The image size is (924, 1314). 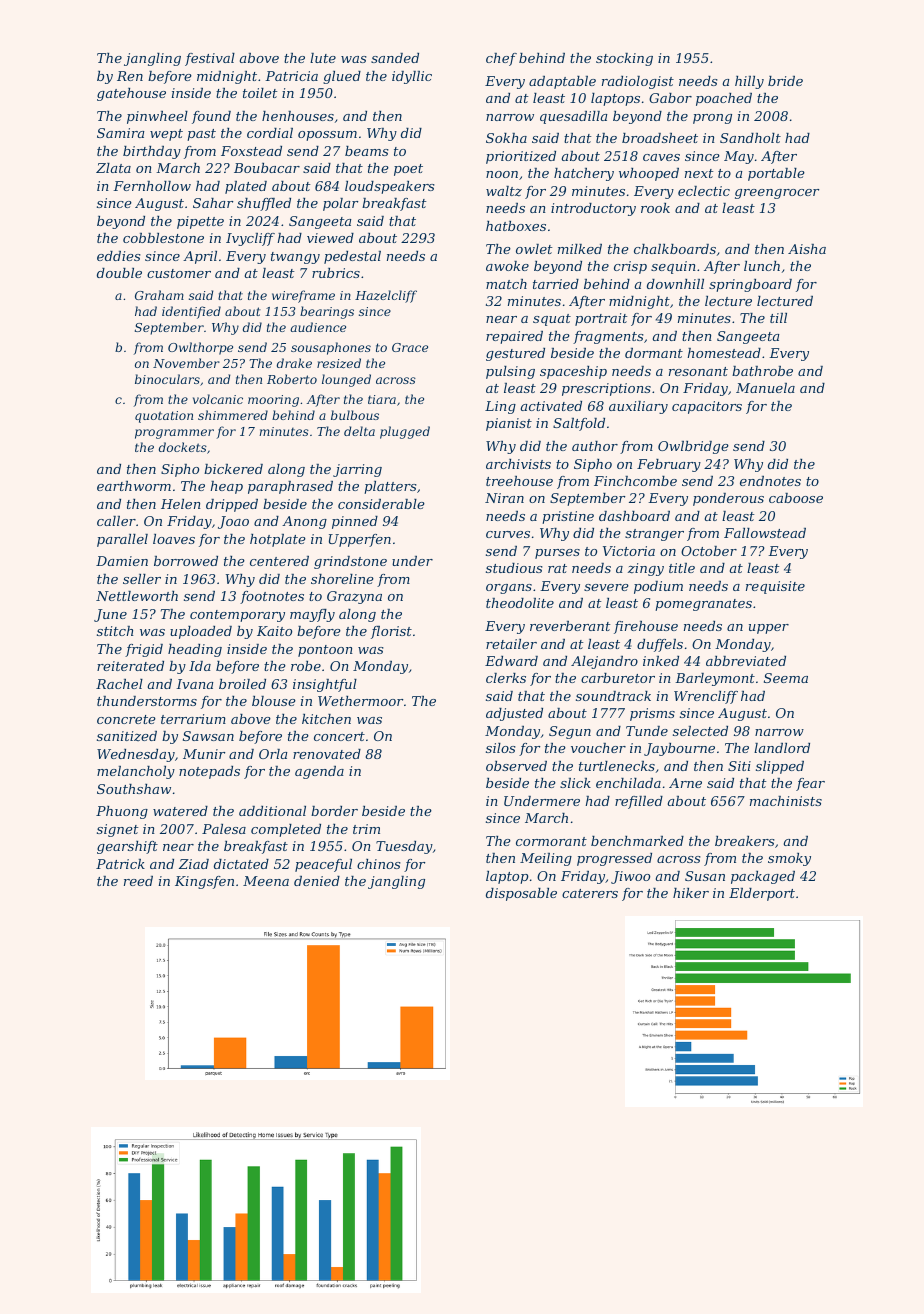 I want to click on festival, so click(x=210, y=59).
